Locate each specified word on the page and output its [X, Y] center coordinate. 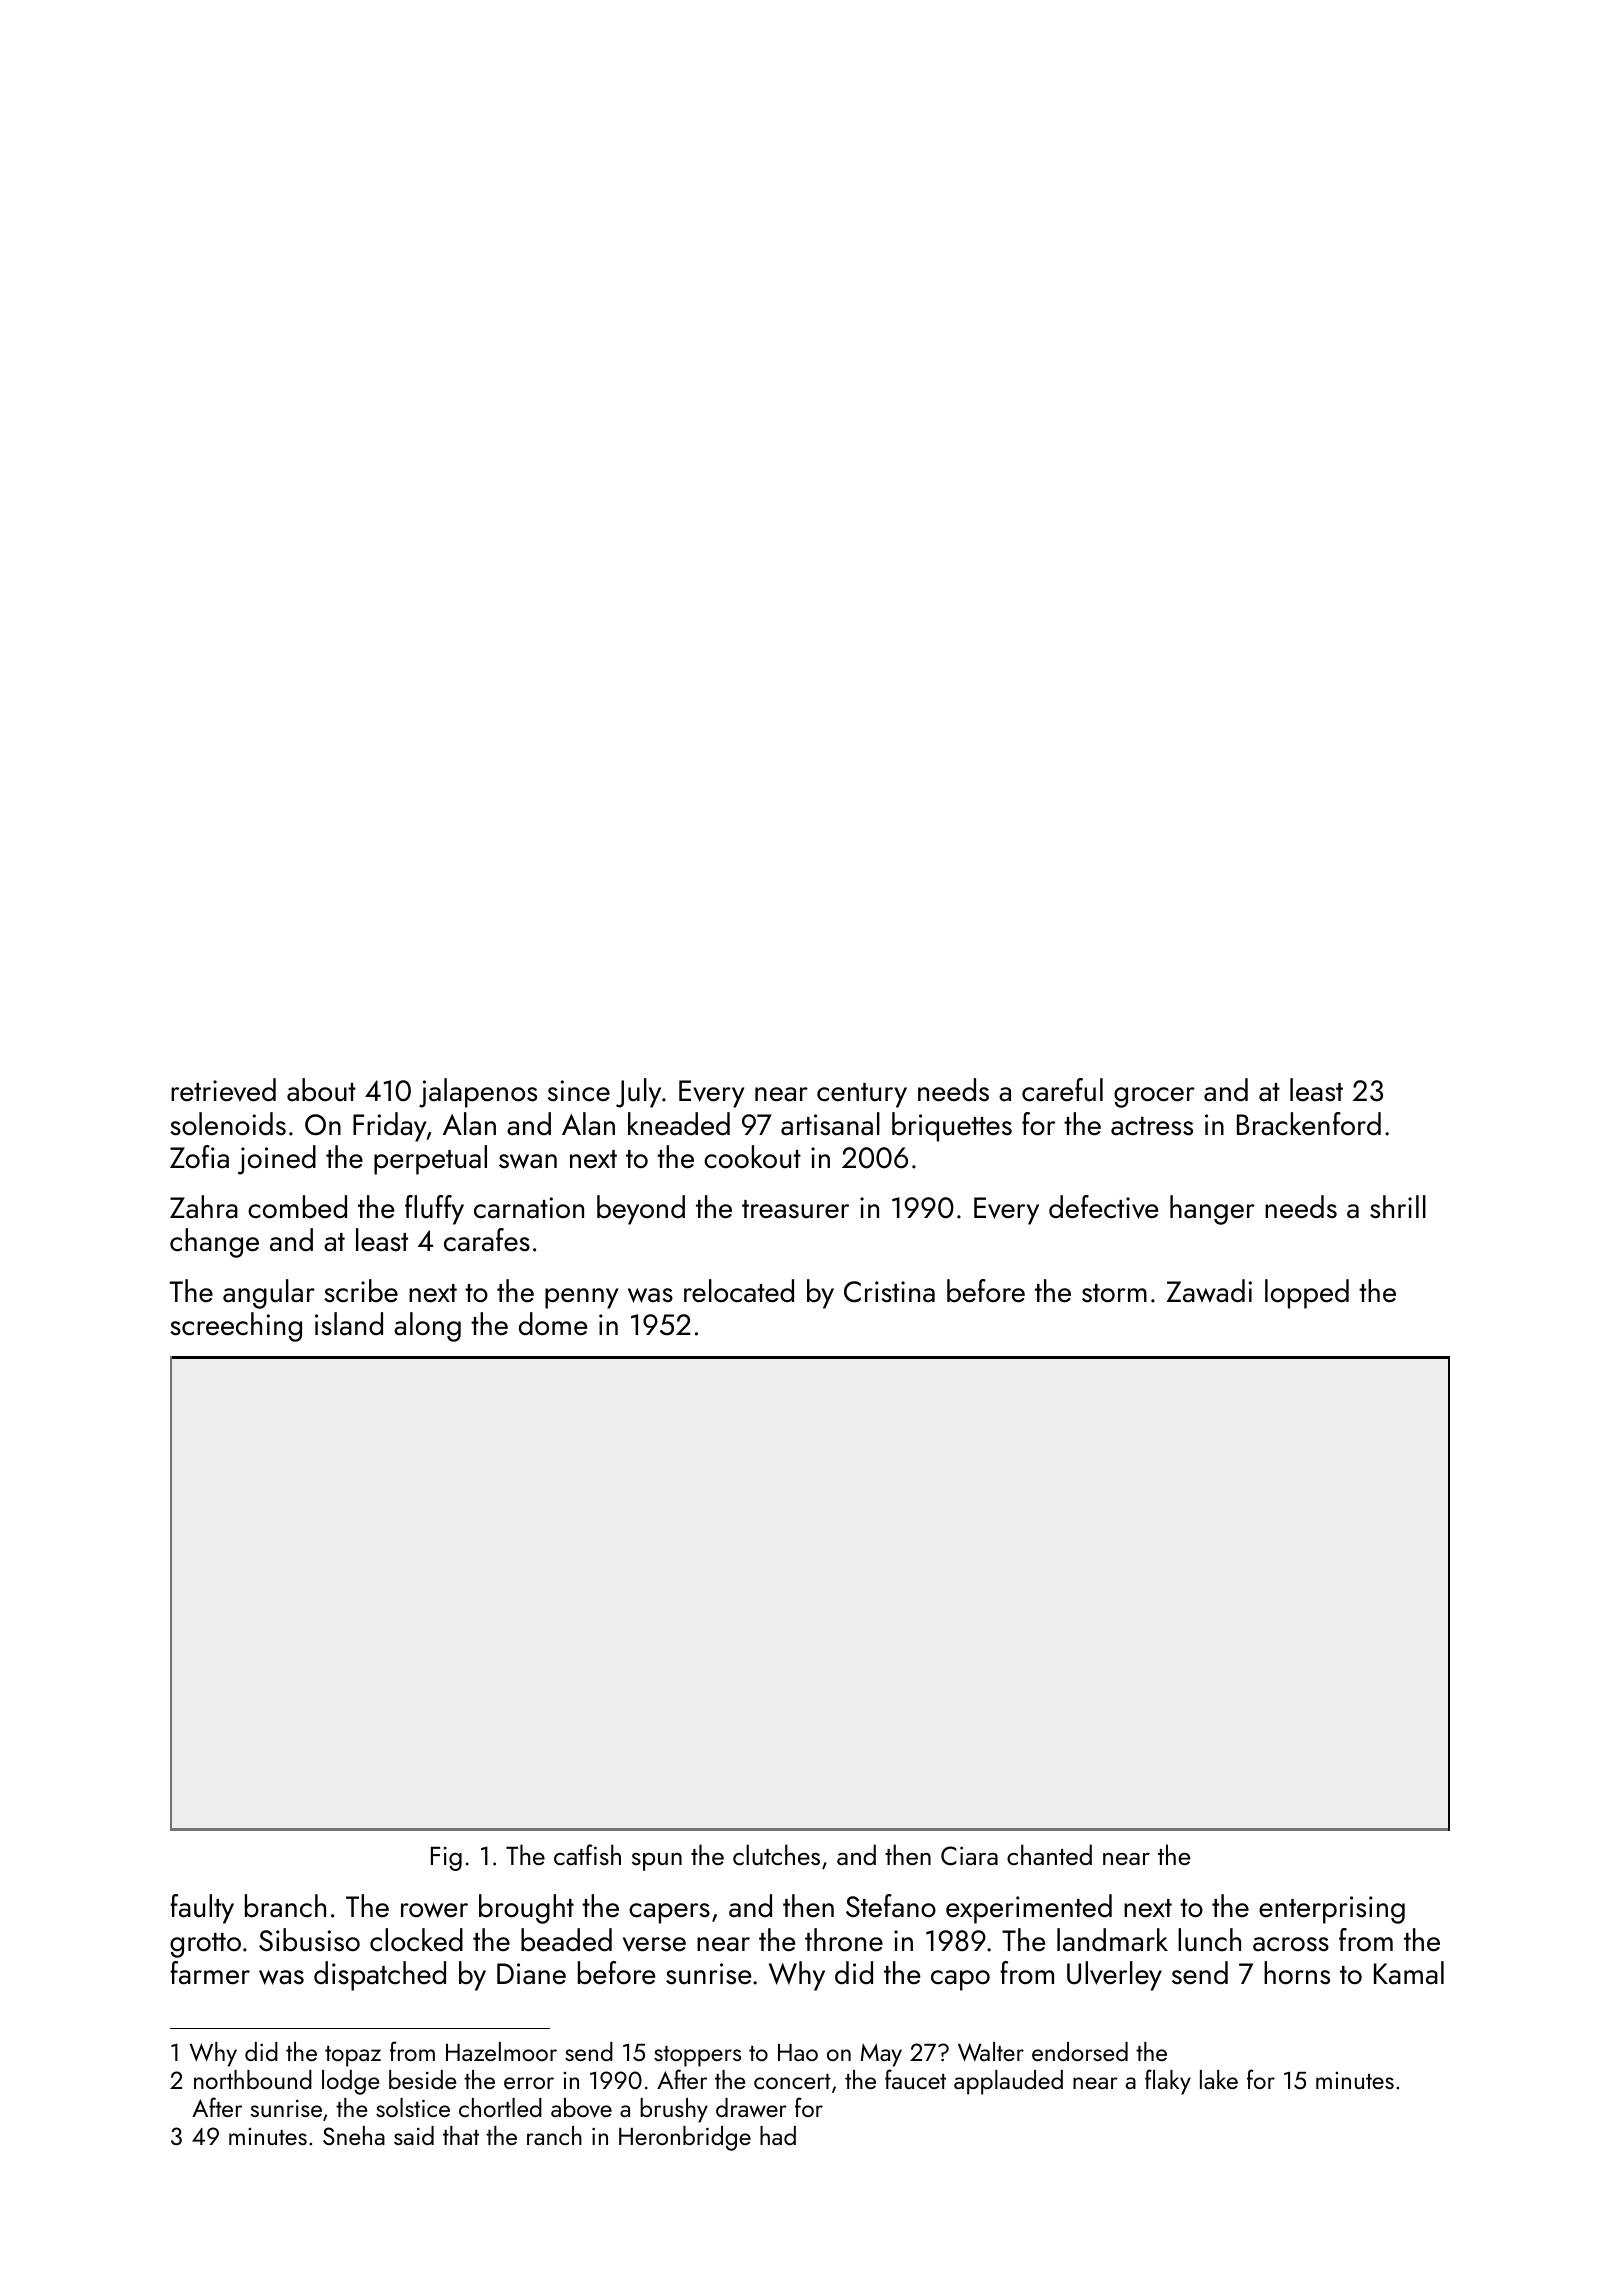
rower [434, 1910]
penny [581, 1298]
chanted [1049, 1854]
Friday [389, 1127]
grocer [1154, 1097]
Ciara [969, 1855]
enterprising [1332, 1910]
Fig [446, 1858]
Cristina [889, 1292]
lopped [1307, 1294]
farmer [210, 1973]
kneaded [679, 1124]
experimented [1029, 1909]
